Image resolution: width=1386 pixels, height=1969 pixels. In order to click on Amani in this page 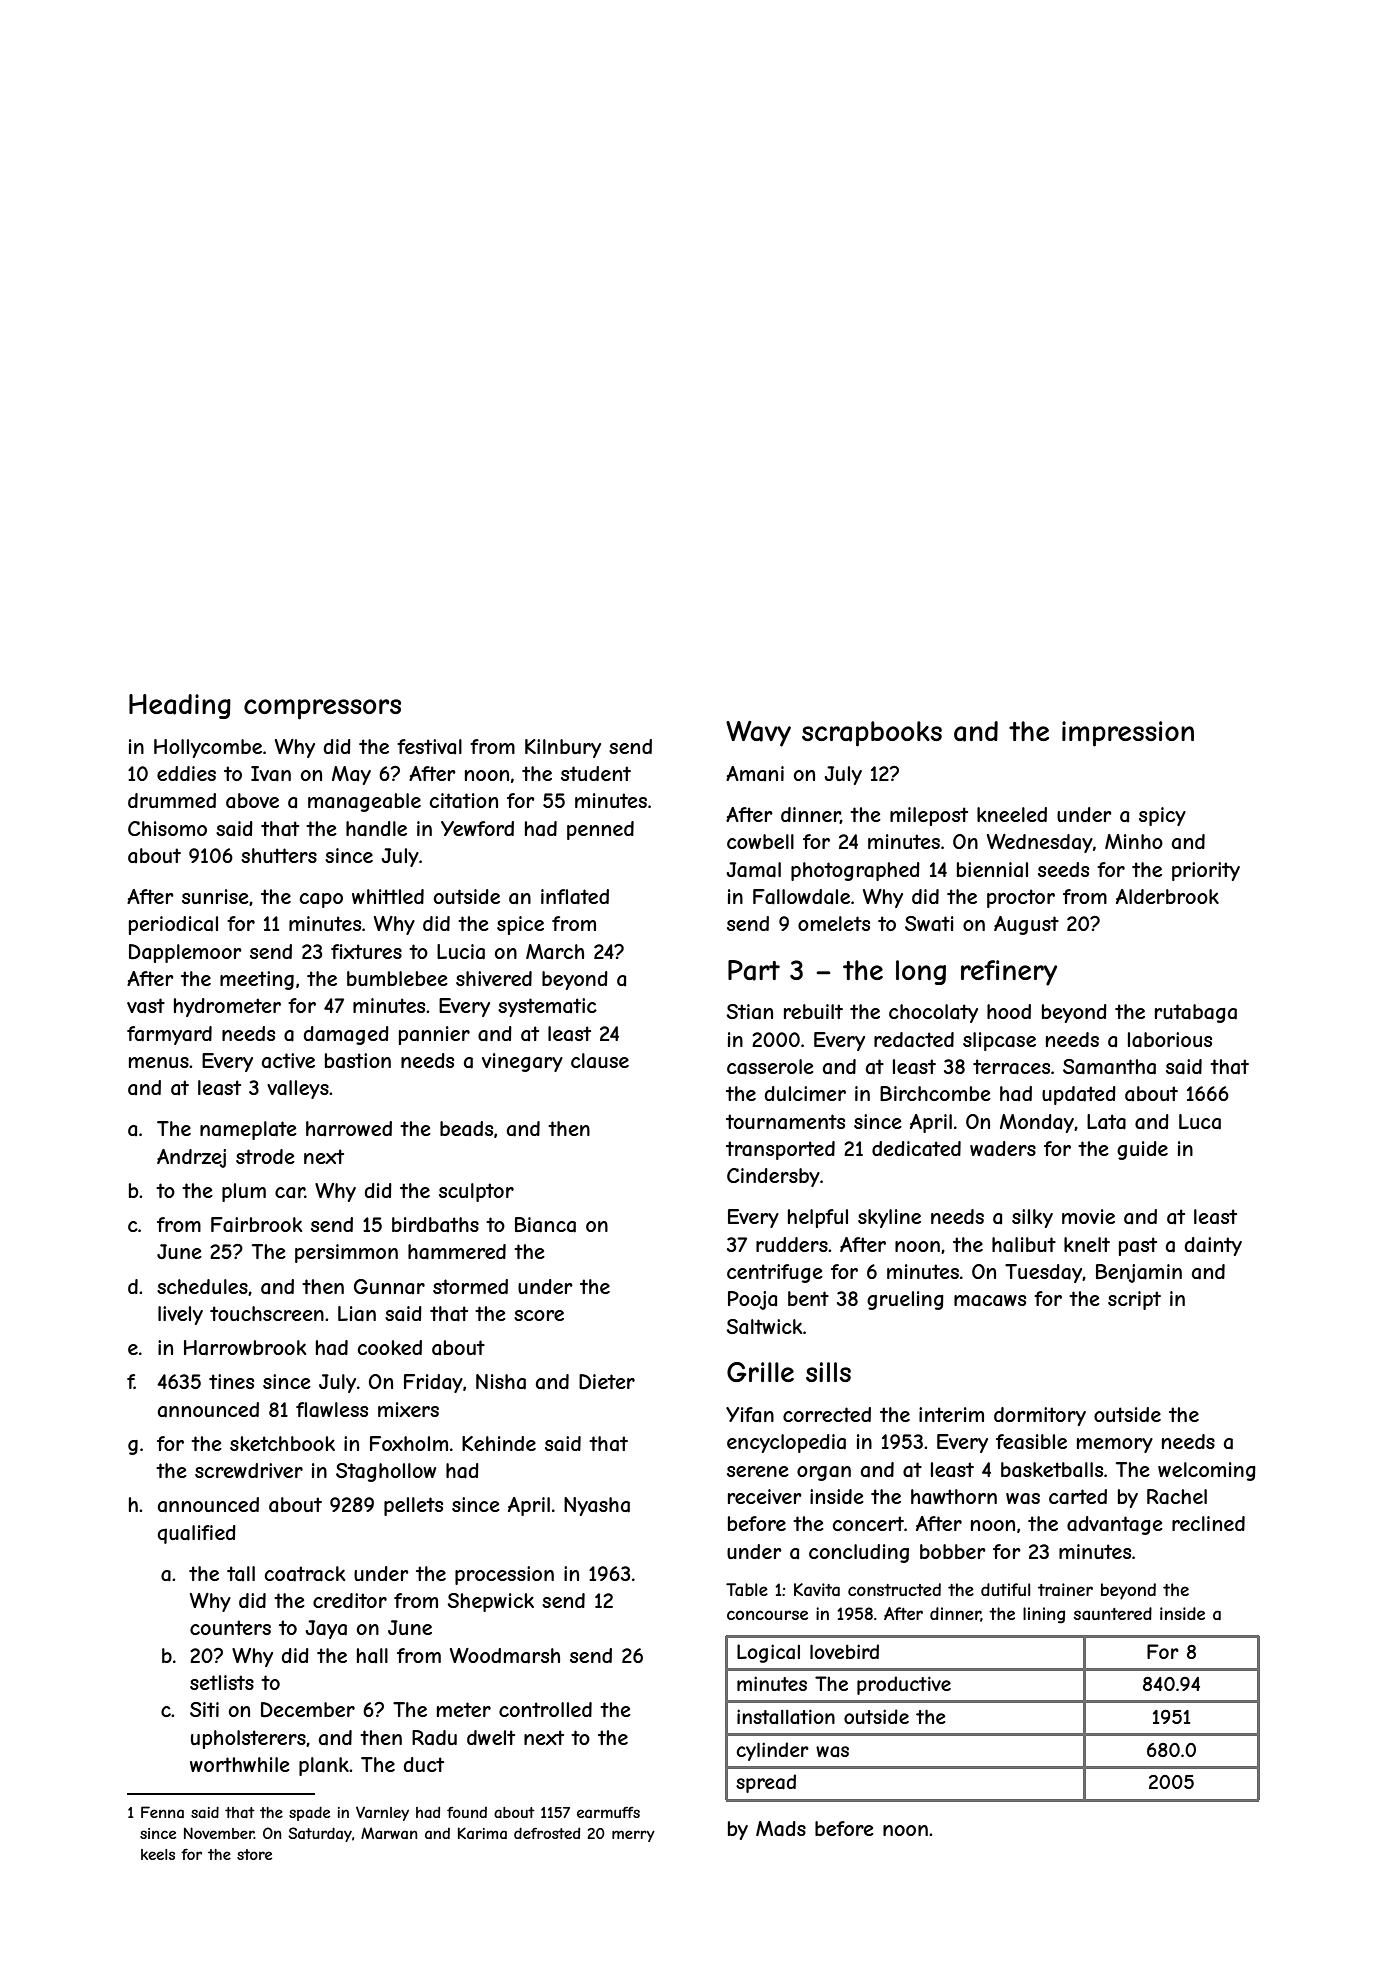, I will do `click(755, 773)`.
